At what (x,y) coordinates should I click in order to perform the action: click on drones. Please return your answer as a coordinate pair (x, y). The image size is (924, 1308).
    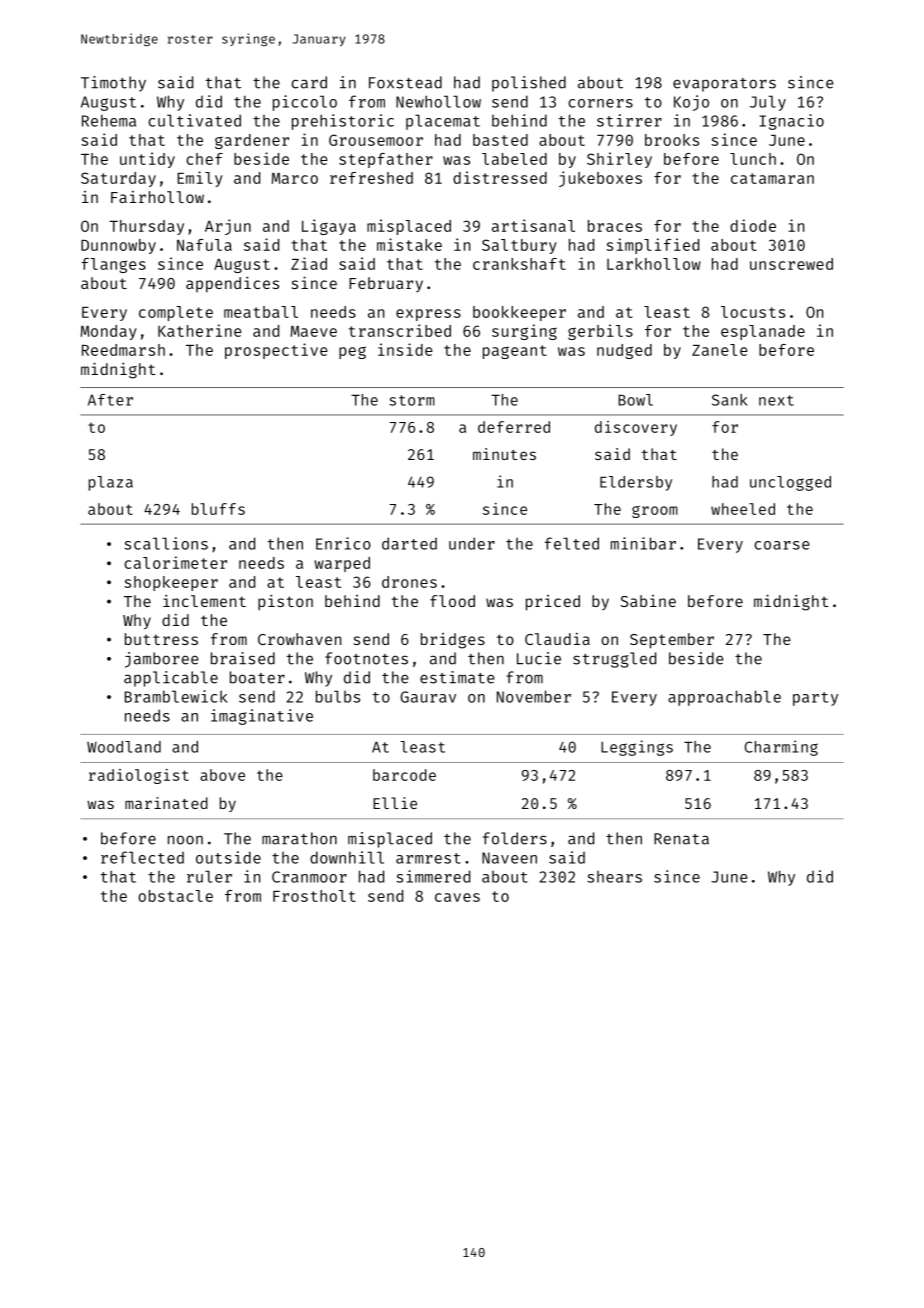
    Looking at the image, I should click on (409, 582).
